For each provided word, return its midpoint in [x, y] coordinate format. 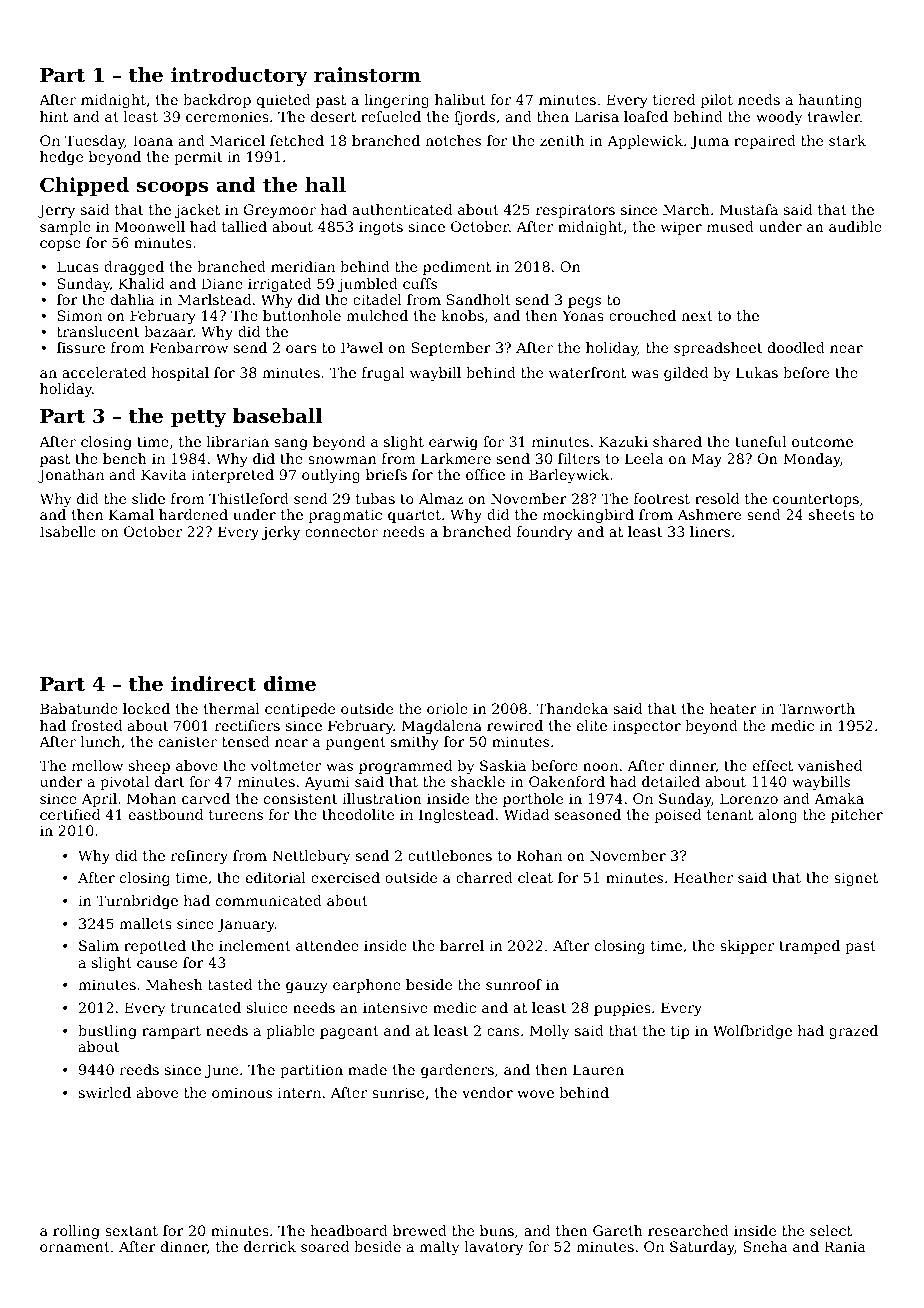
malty [439, 1248]
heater [733, 708]
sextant [131, 1231]
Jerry [56, 211]
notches [453, 140]
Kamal [131, 514]
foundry [545, 533]
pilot [717, 101]
